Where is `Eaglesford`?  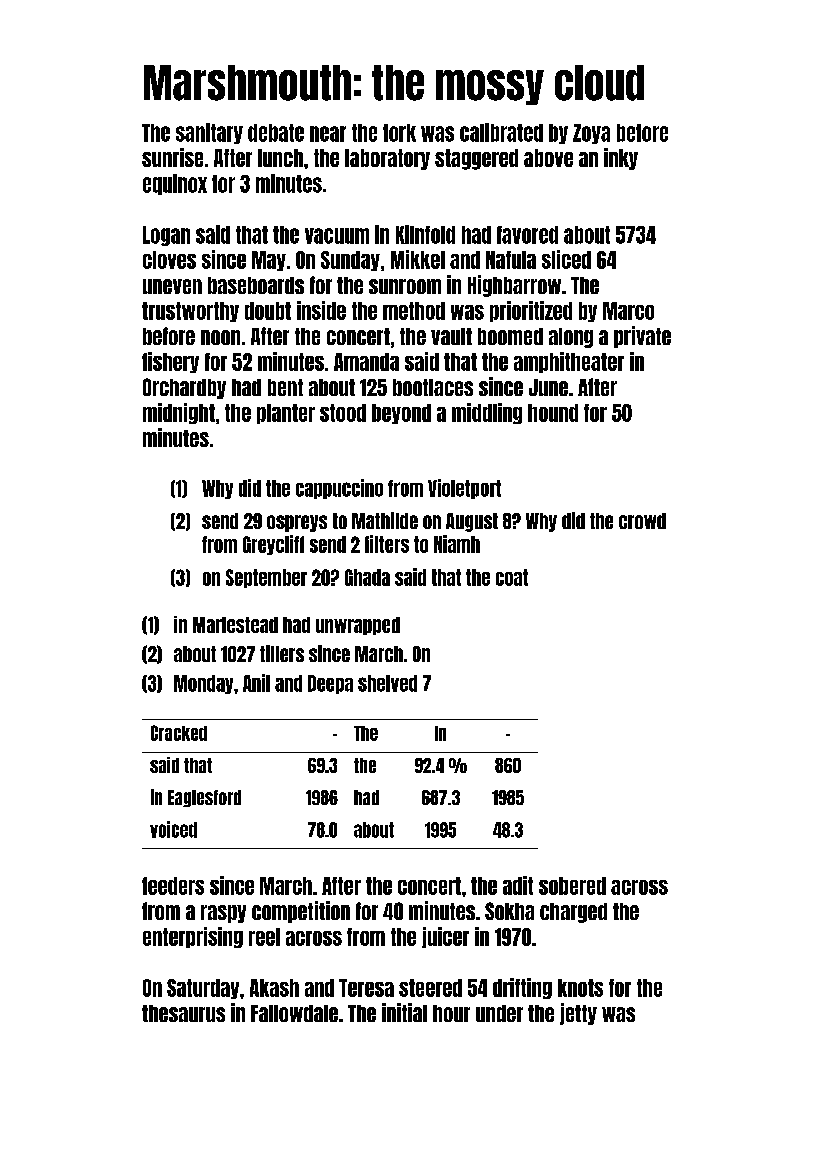 Eaglesford is located at coordinates (204, 798).
